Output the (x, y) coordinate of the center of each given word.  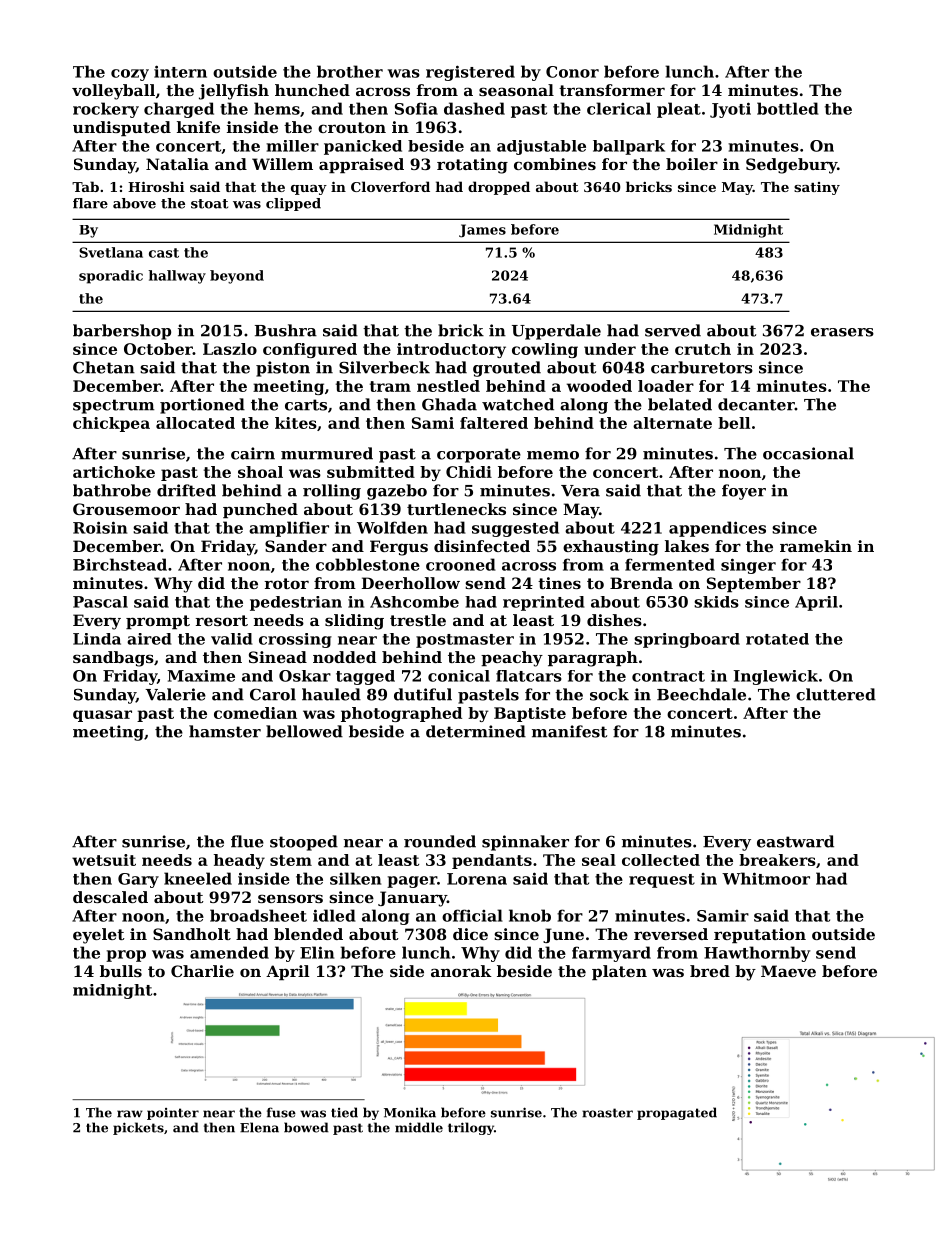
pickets (138, 1128)
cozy (130, 75)
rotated (777, 639)
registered (470, 73)
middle (419, 1127)
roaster (607, 1113)
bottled (788, 108)
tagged (365, 677)
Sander (296, 546)
